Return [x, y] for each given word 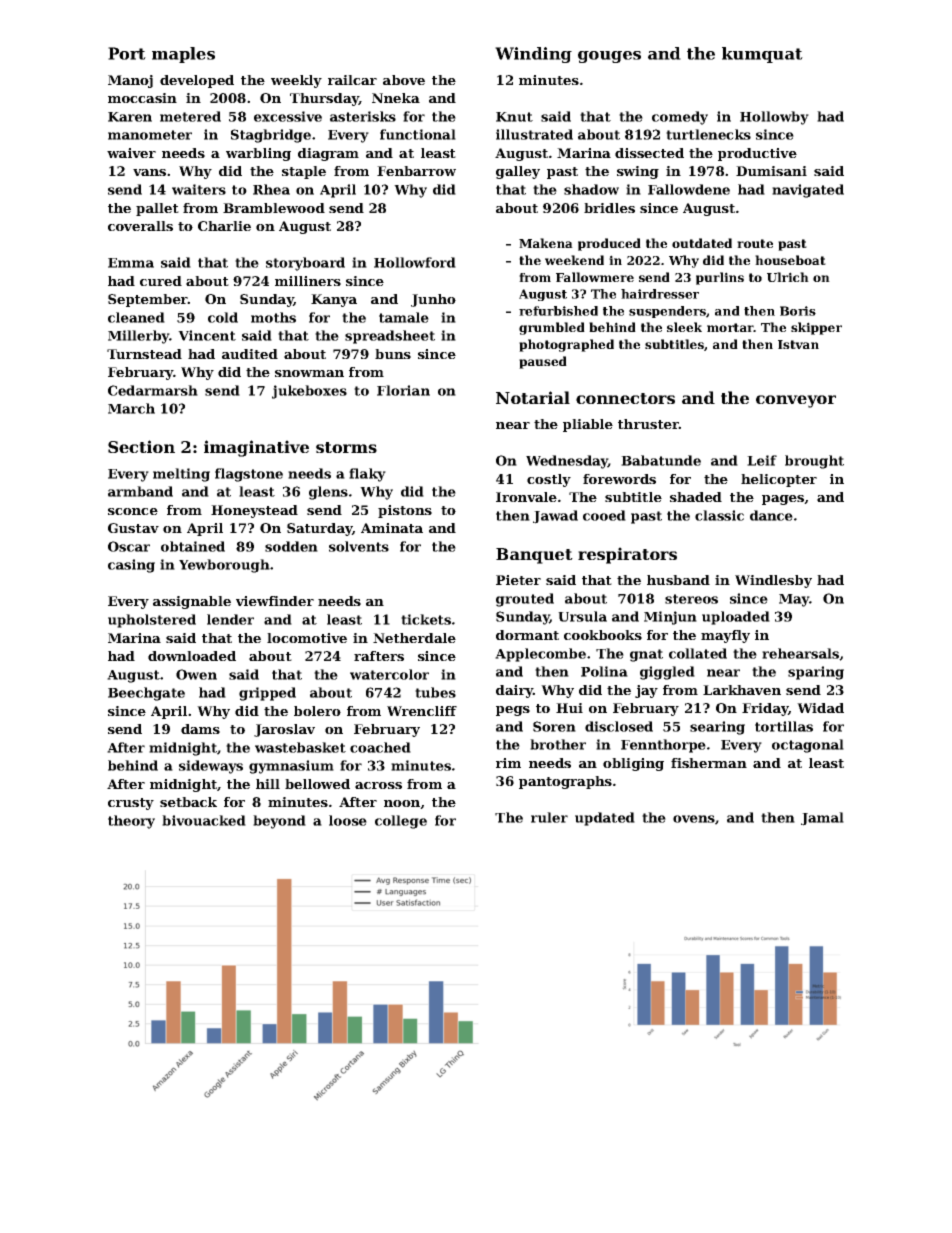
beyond [279, 822]
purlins [720, 278]
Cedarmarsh [153, 390]
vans [149, 172]
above [404, 80]
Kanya [334, 300]
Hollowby [774, 118]
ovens [694, 819]
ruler [549, 817]
